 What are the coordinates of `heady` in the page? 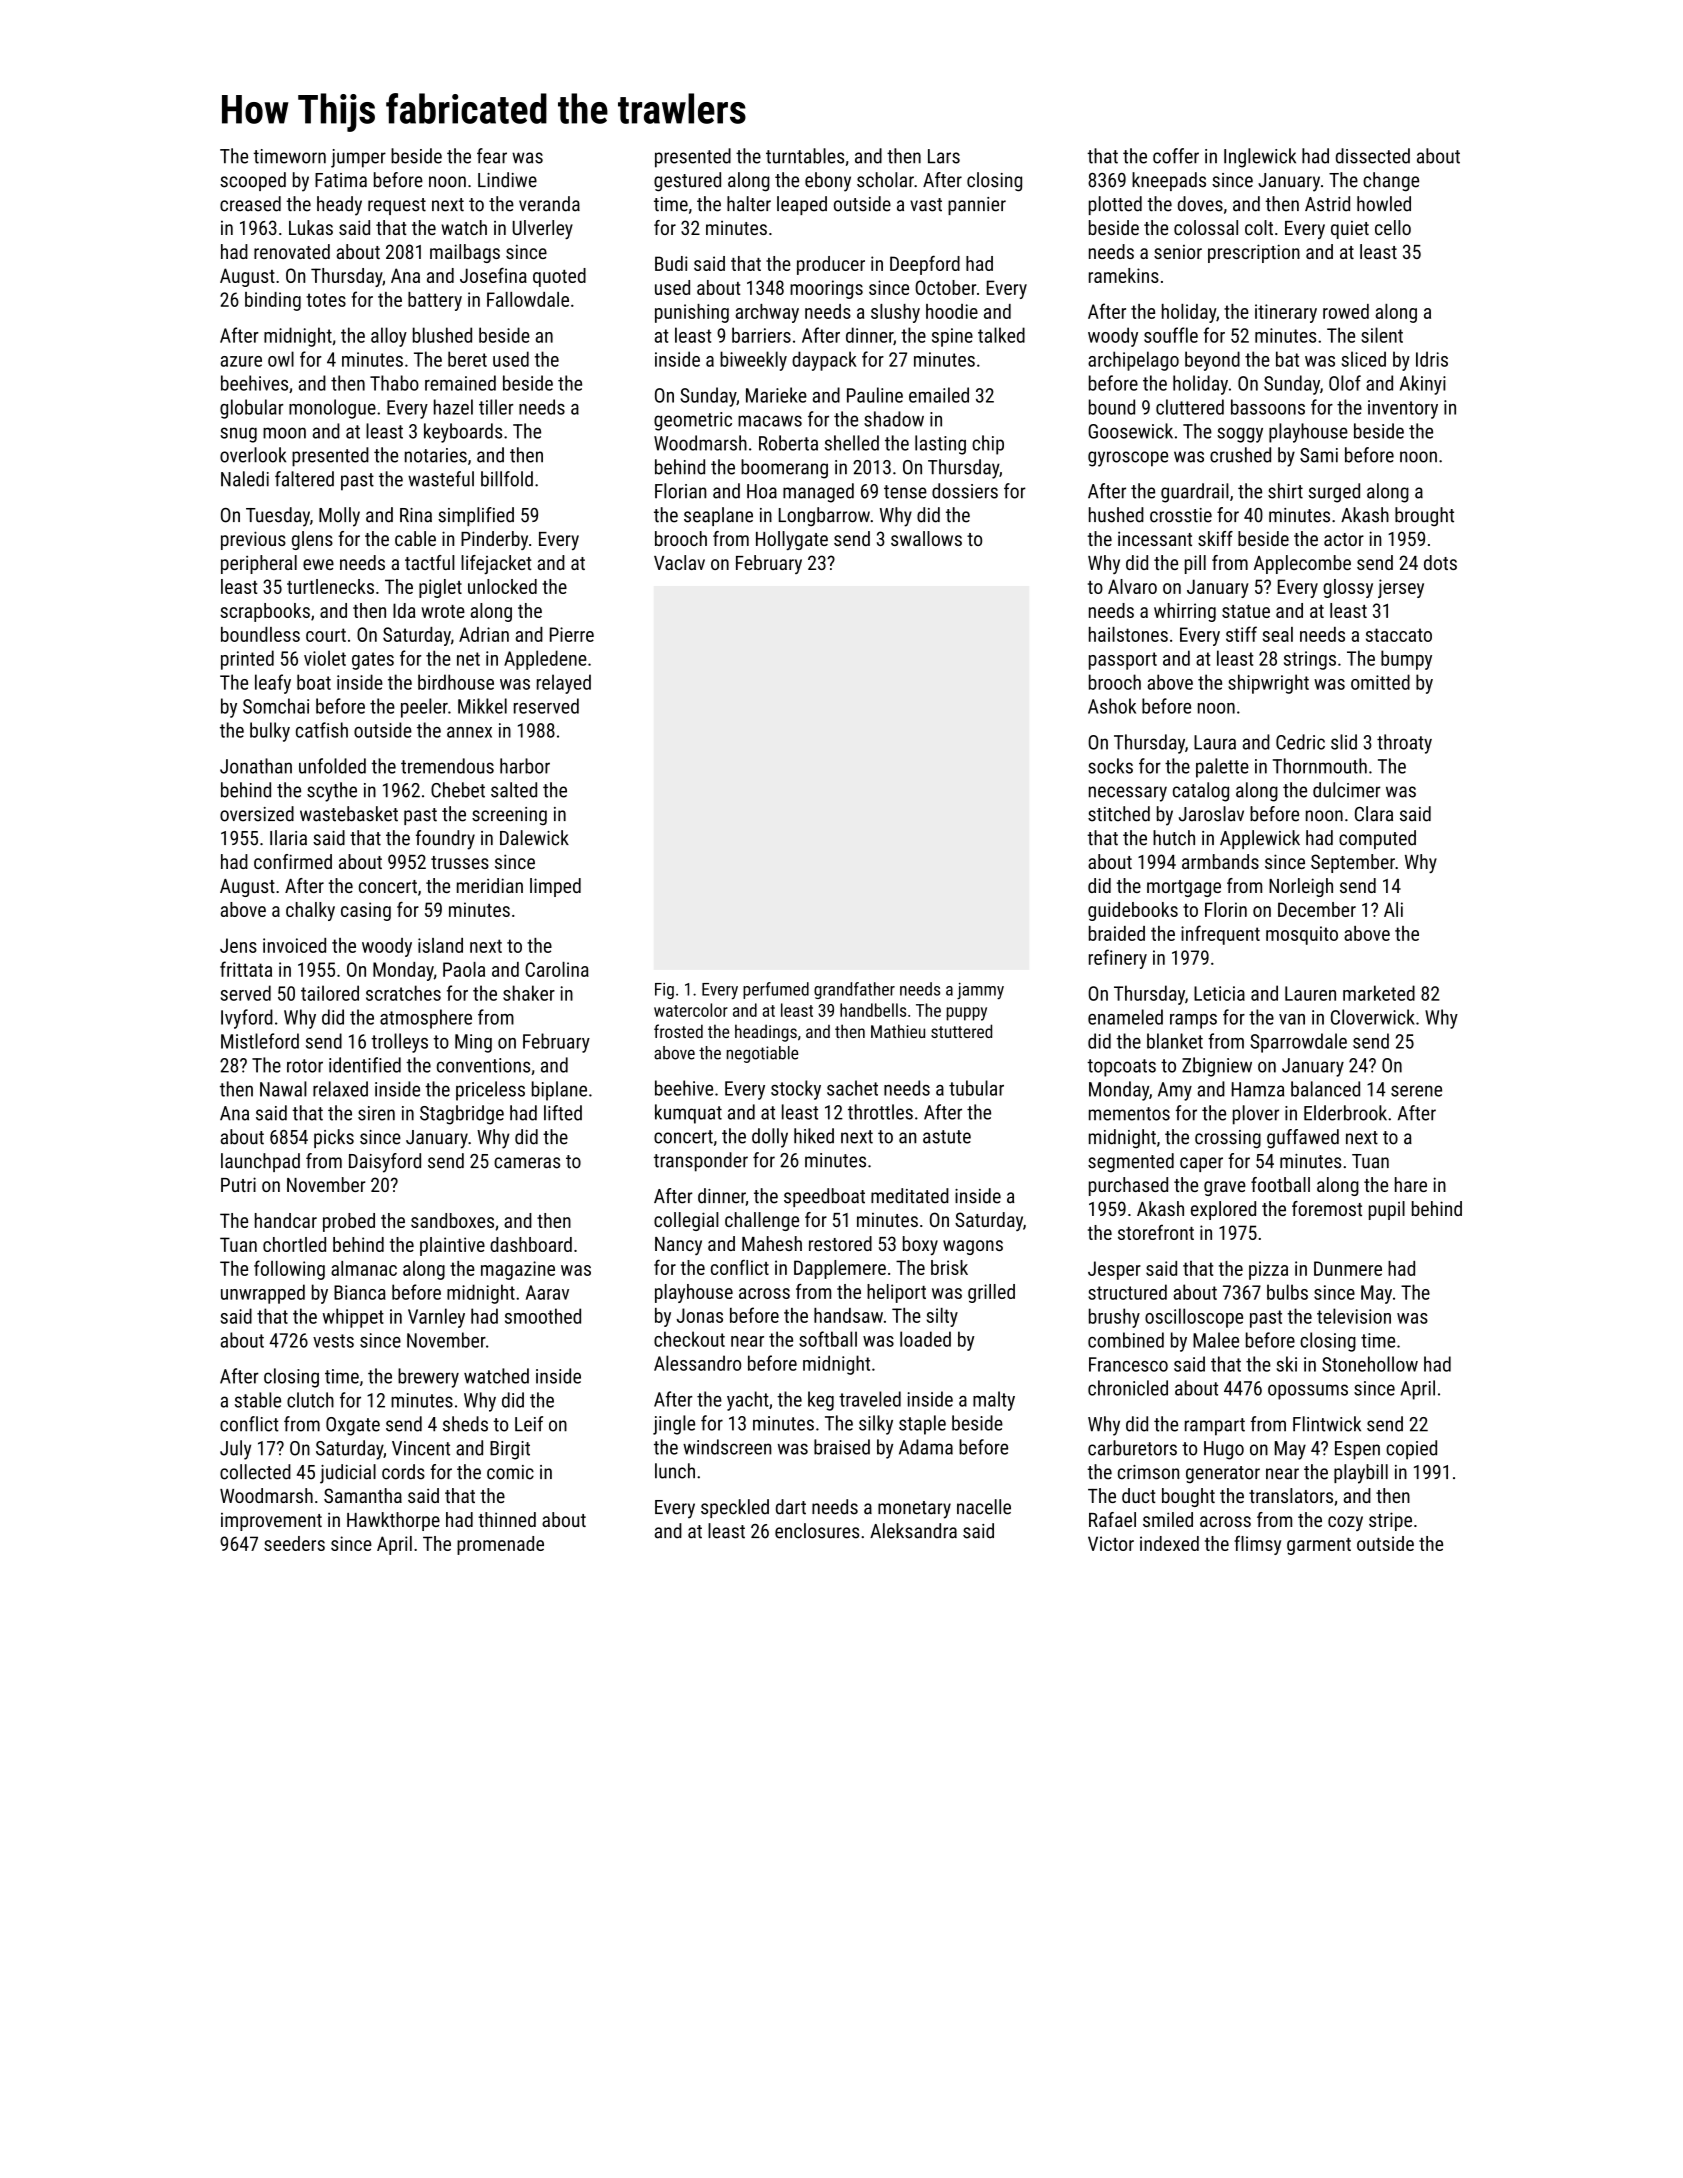 It's located at (339, 206).
